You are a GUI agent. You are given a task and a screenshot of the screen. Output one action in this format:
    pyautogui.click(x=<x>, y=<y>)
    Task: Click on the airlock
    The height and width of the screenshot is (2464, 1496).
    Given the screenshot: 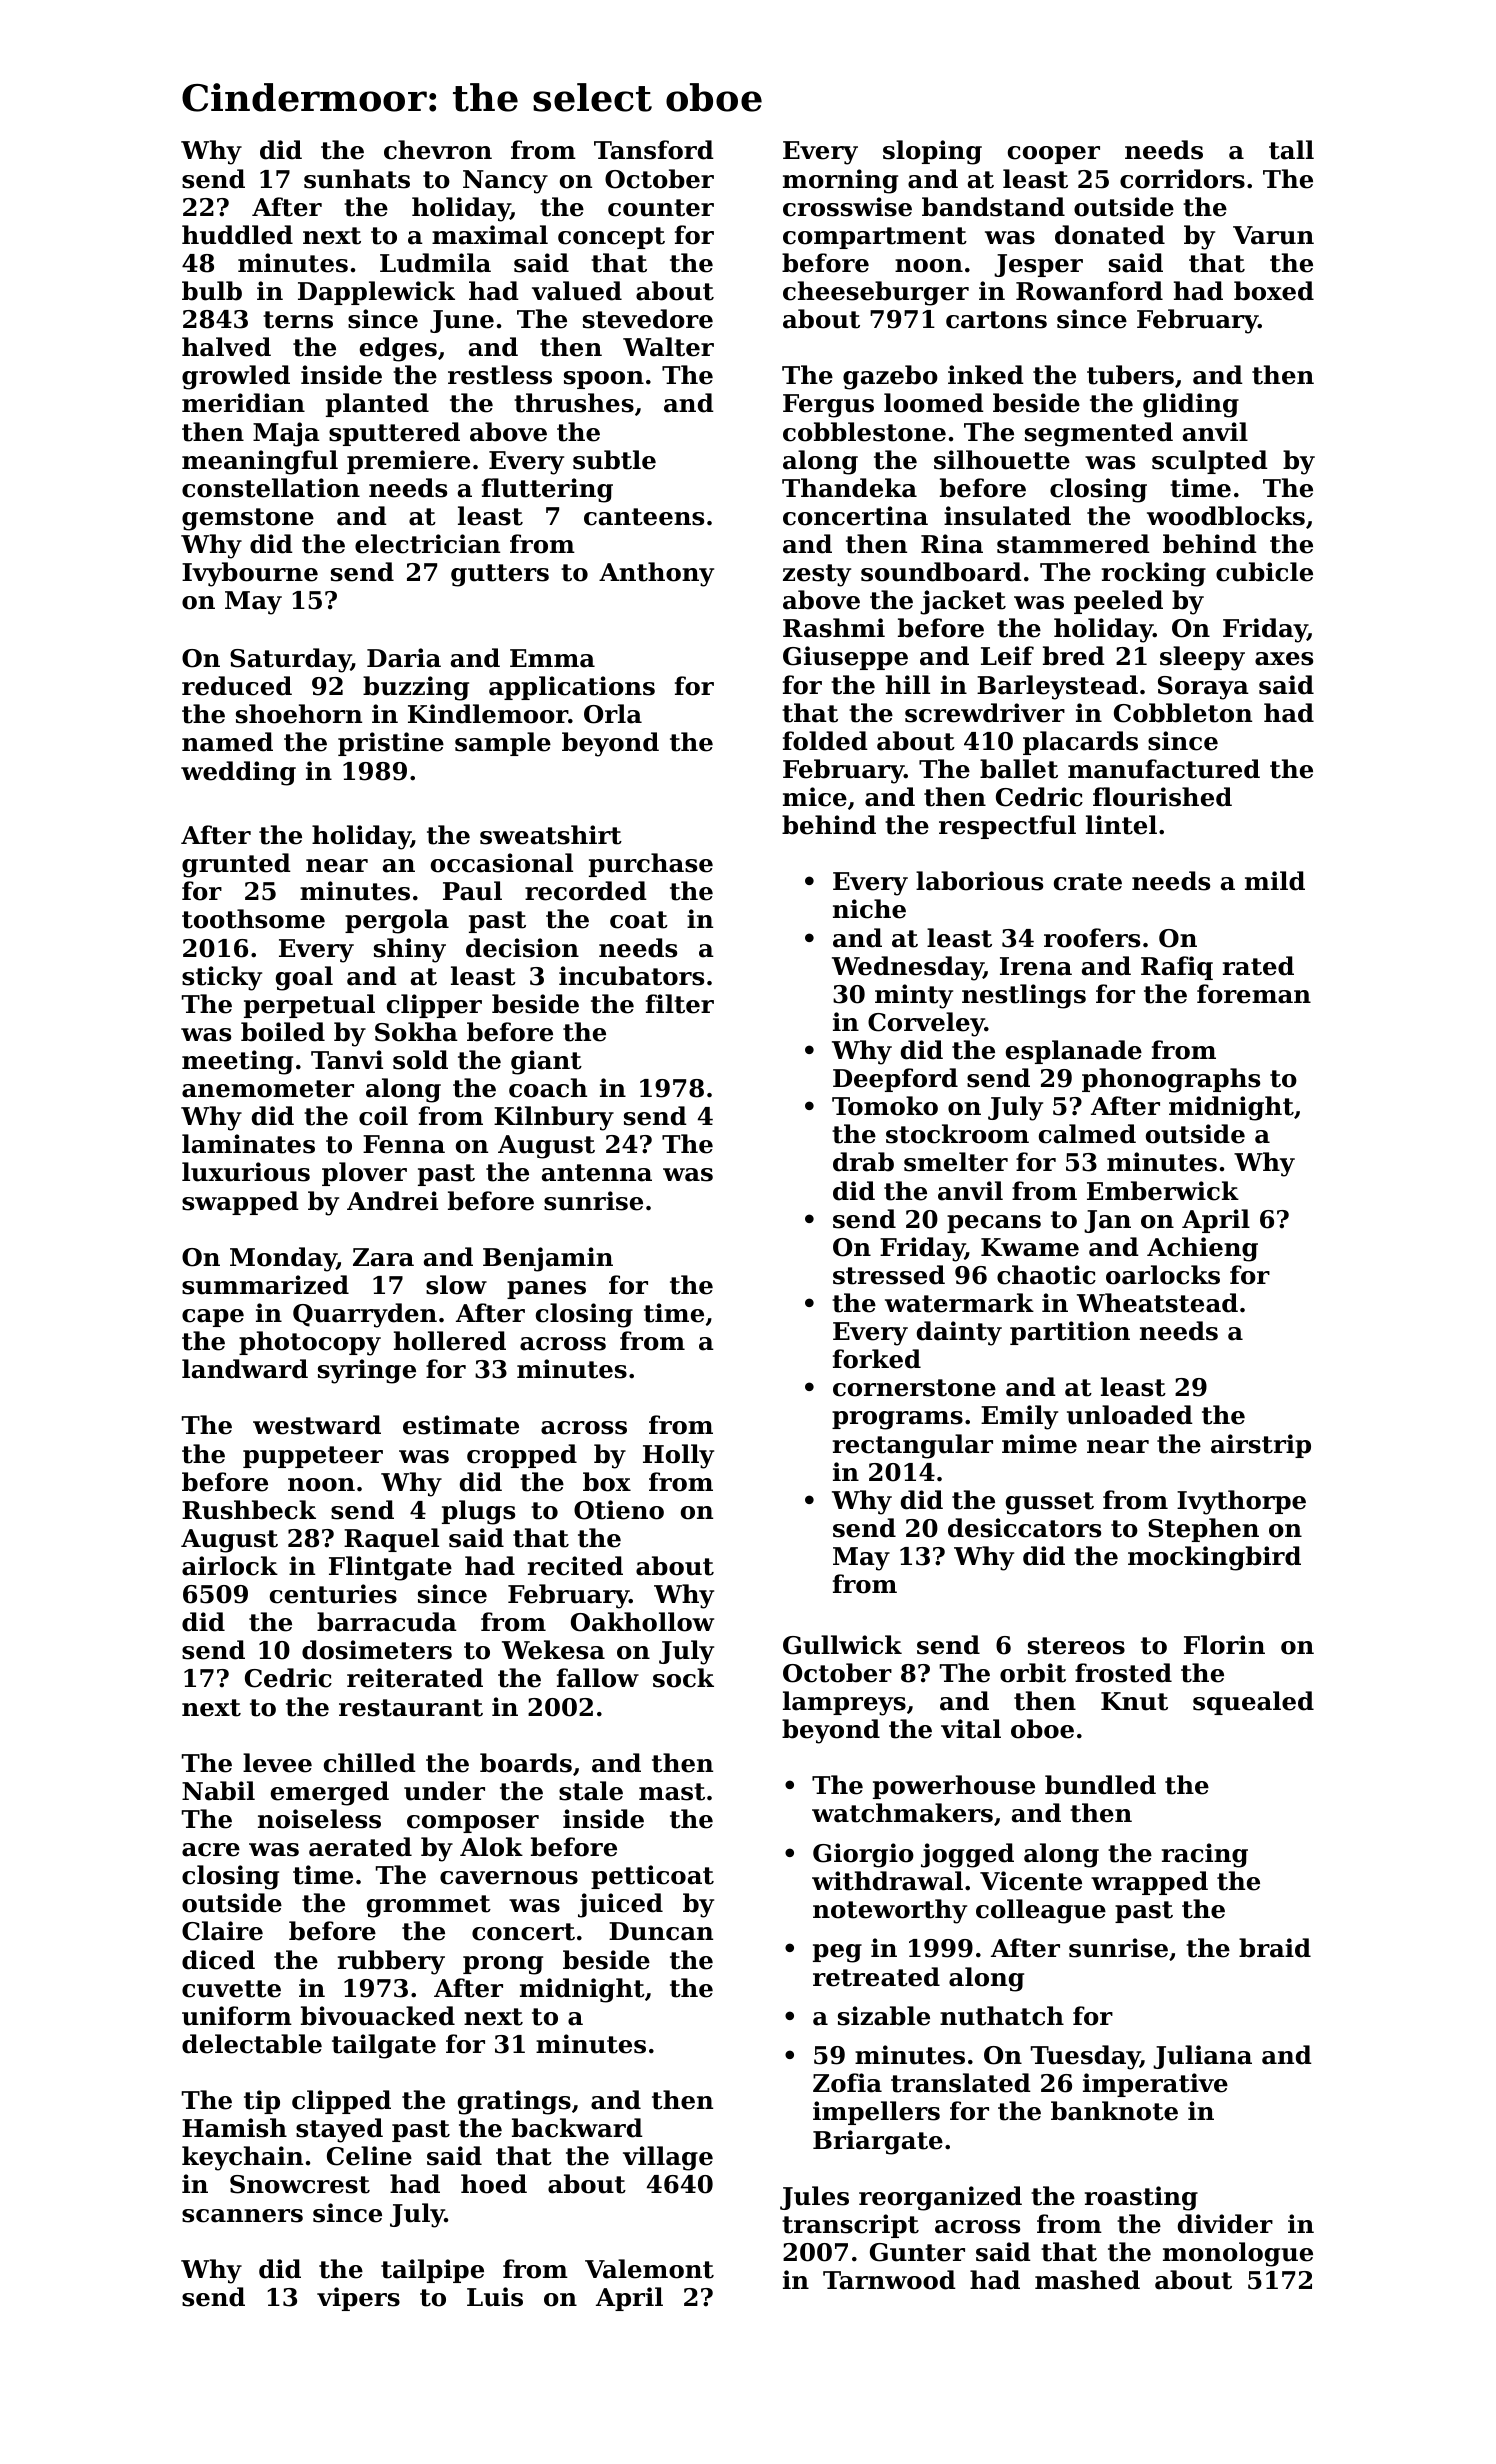 What is the action you would take?
    pyautogui.click(x=230, y=1566)
